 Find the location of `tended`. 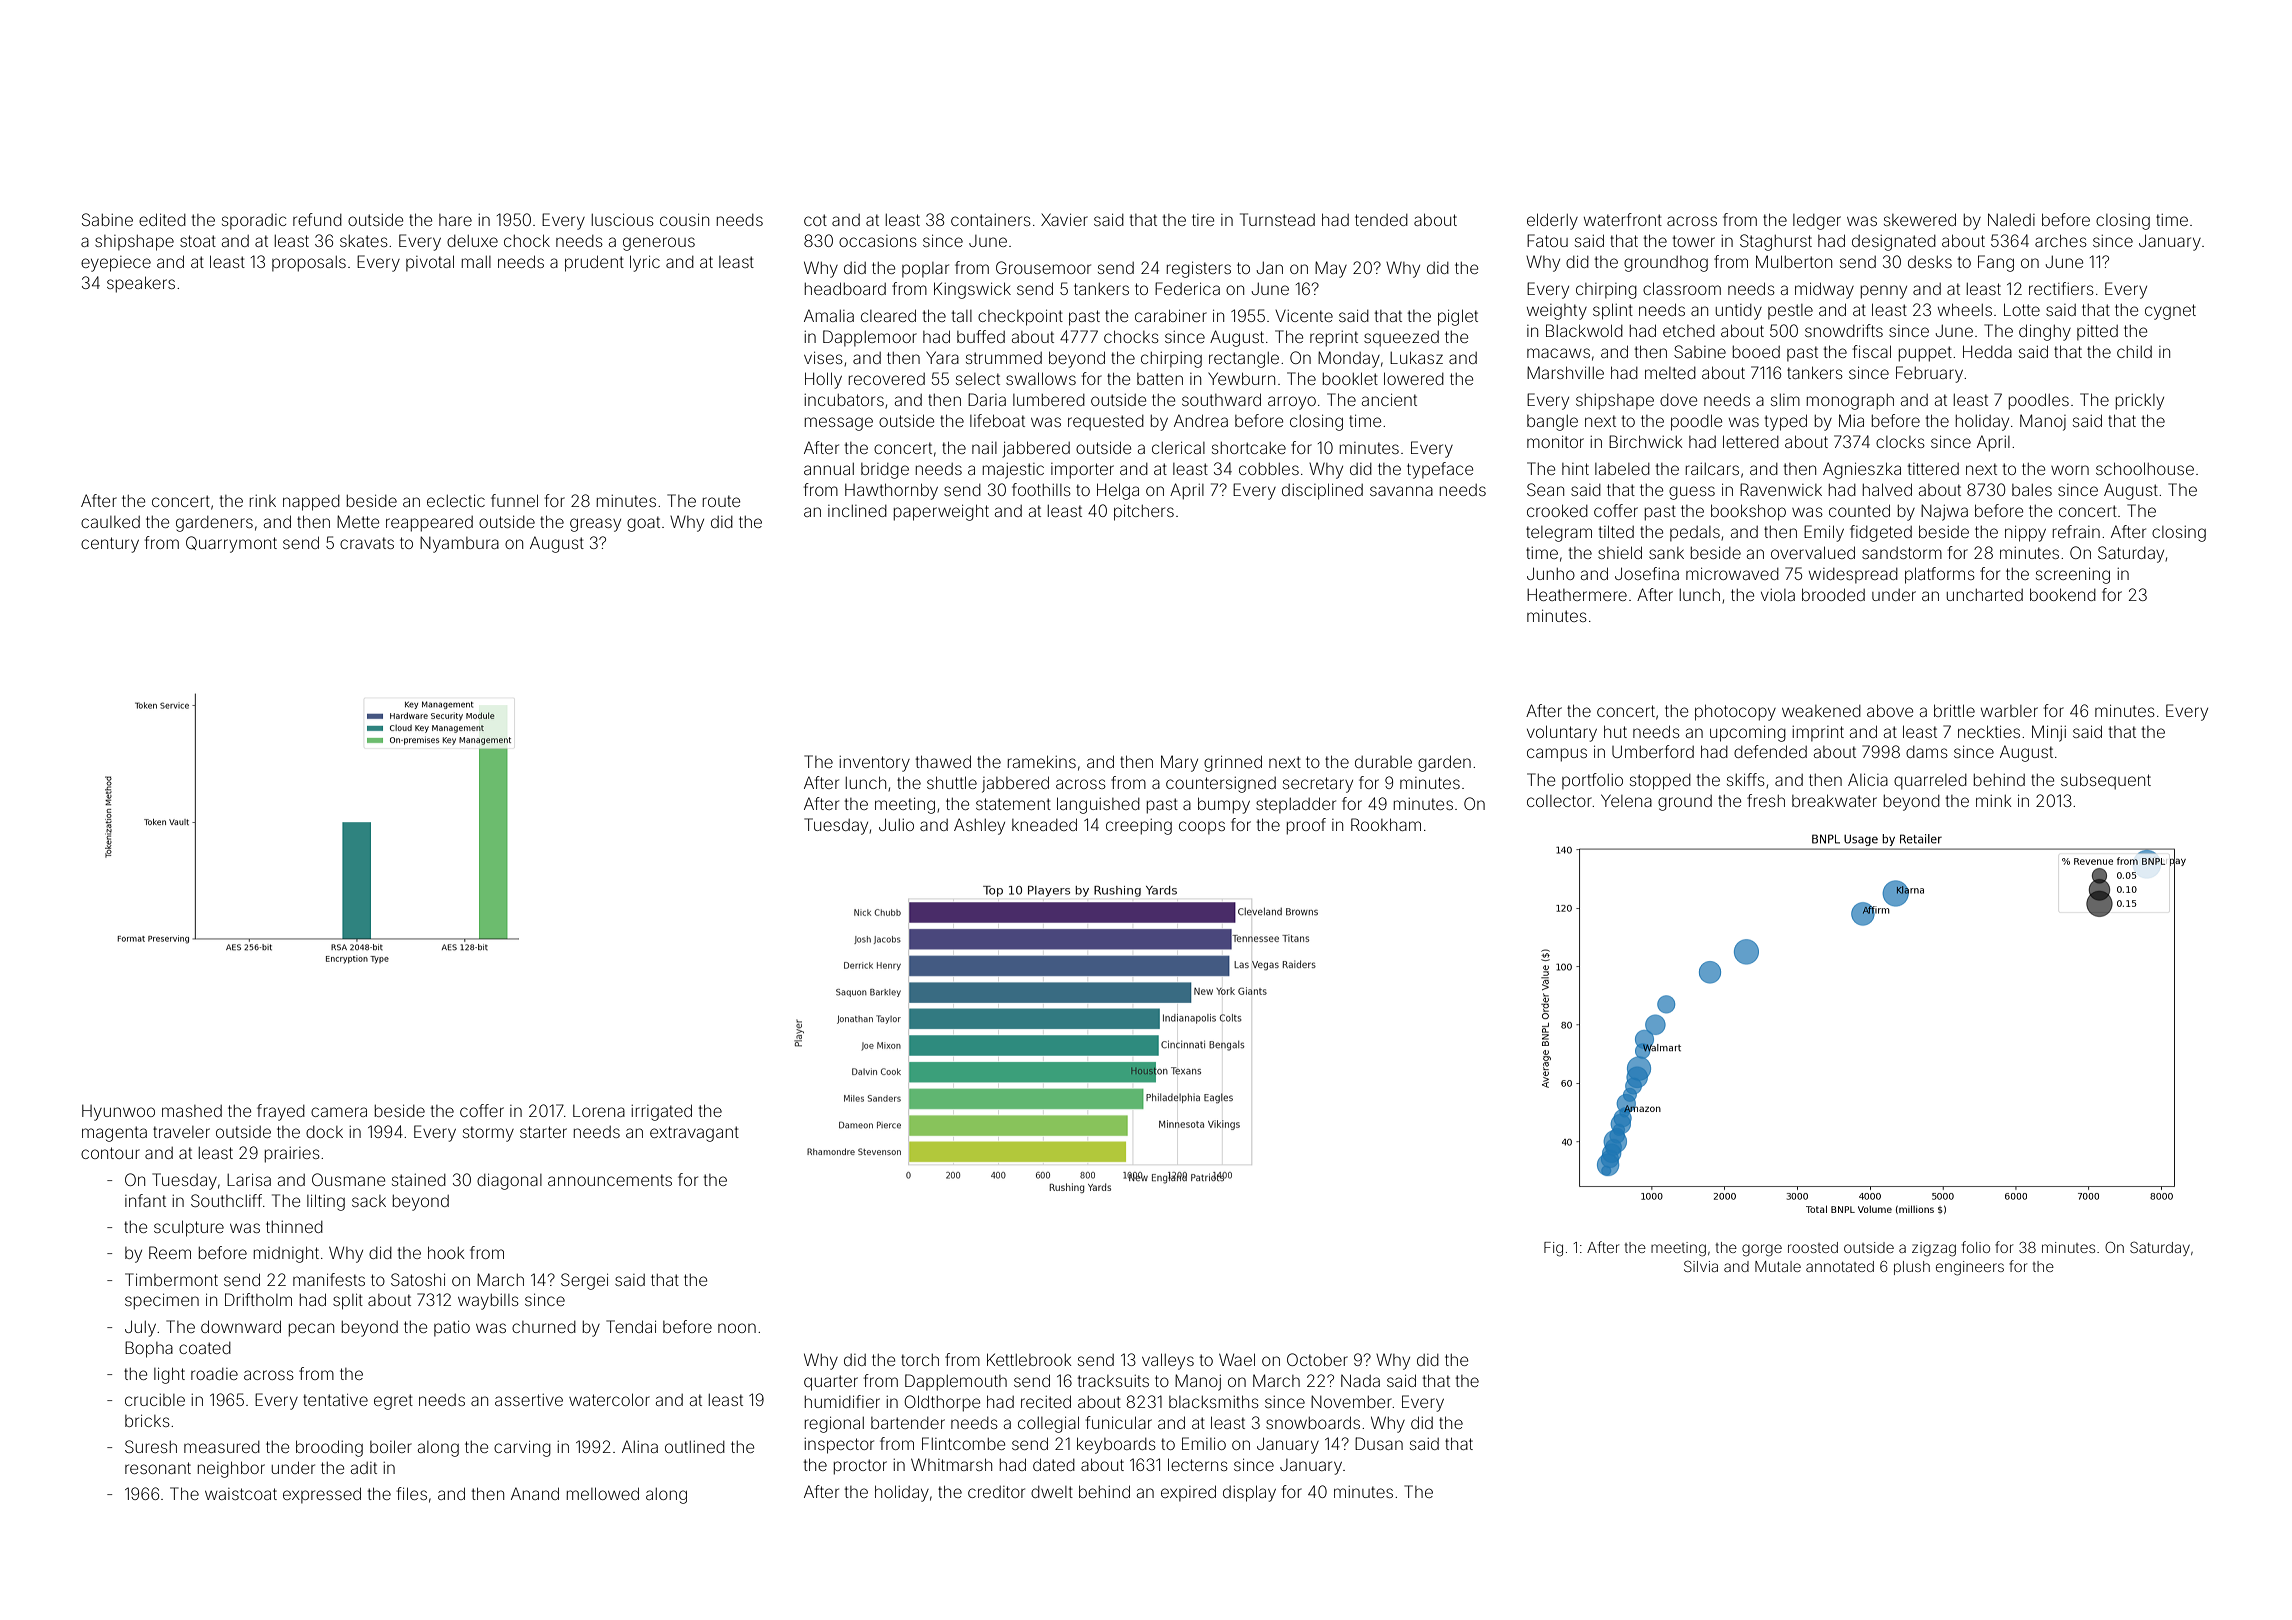

tended is located at coordinates (1381, 220).
